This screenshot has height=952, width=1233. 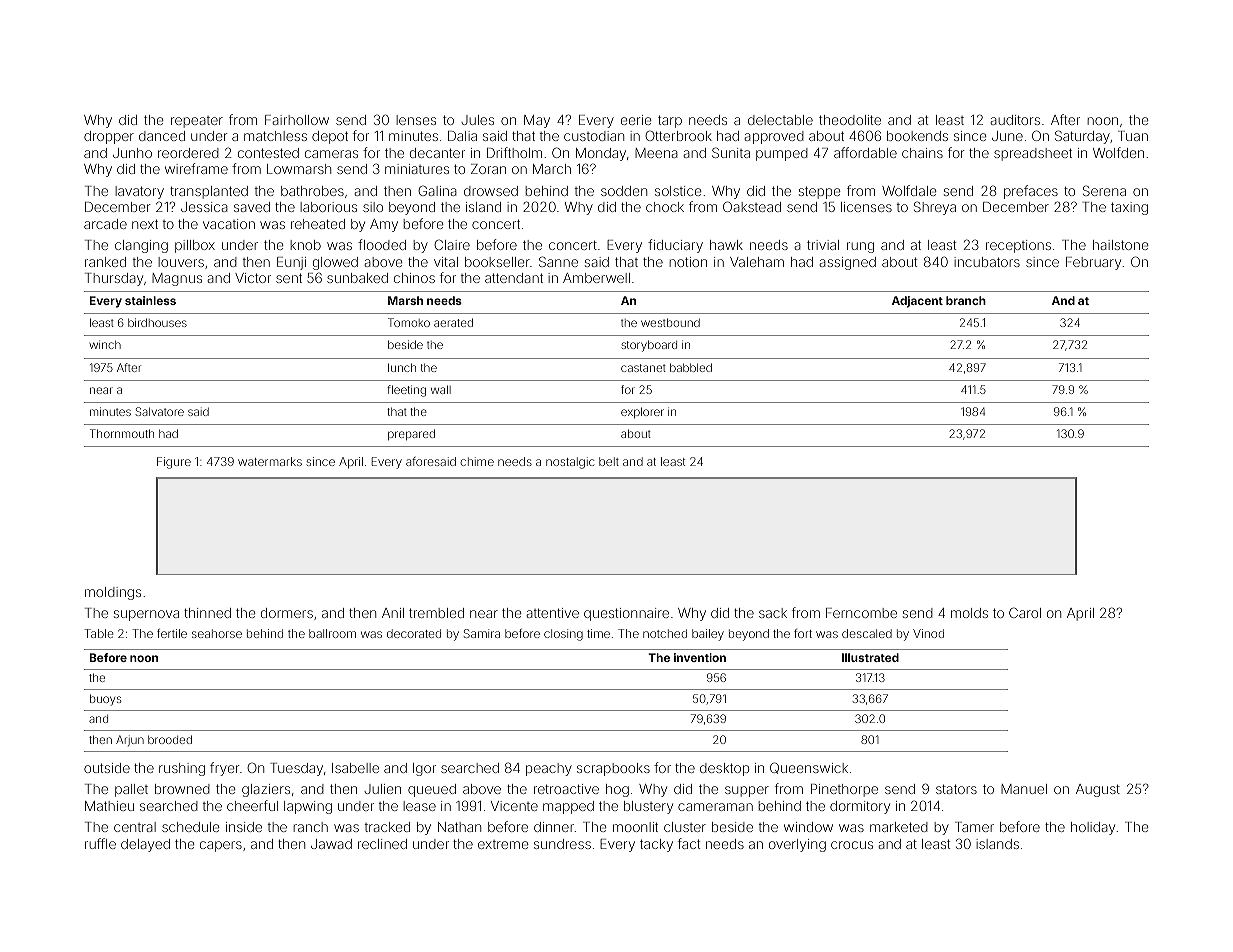 What do you see at coordinates (1082, 137) in the screenshot?
I see `Saturday` at bounding box center [1082, 137].
